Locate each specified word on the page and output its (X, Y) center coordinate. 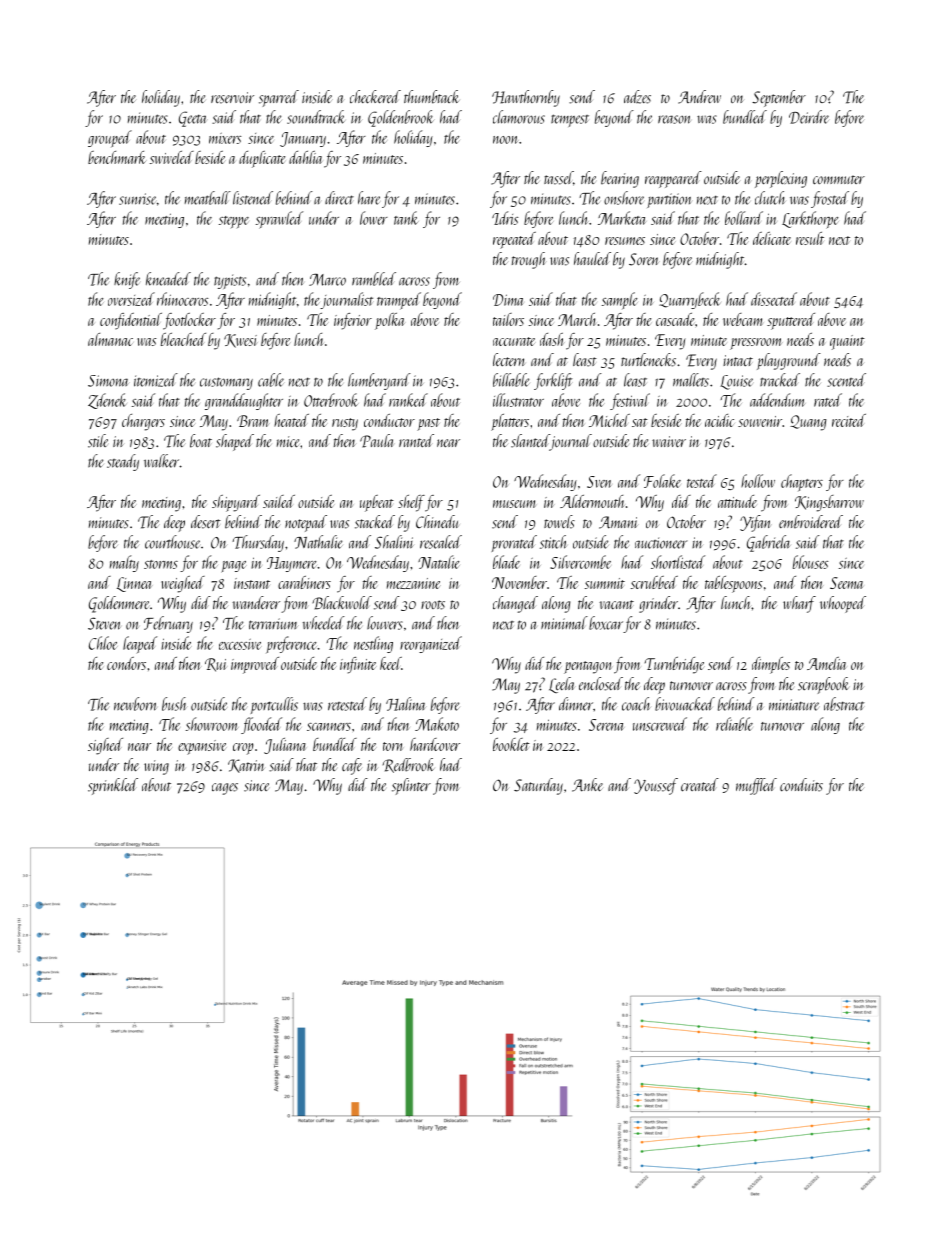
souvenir (760, 421)
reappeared (673, 179)
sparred (279, 98)
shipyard (236, 503)
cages (225, 789)
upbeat (377, 503)
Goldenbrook (401, 118)
